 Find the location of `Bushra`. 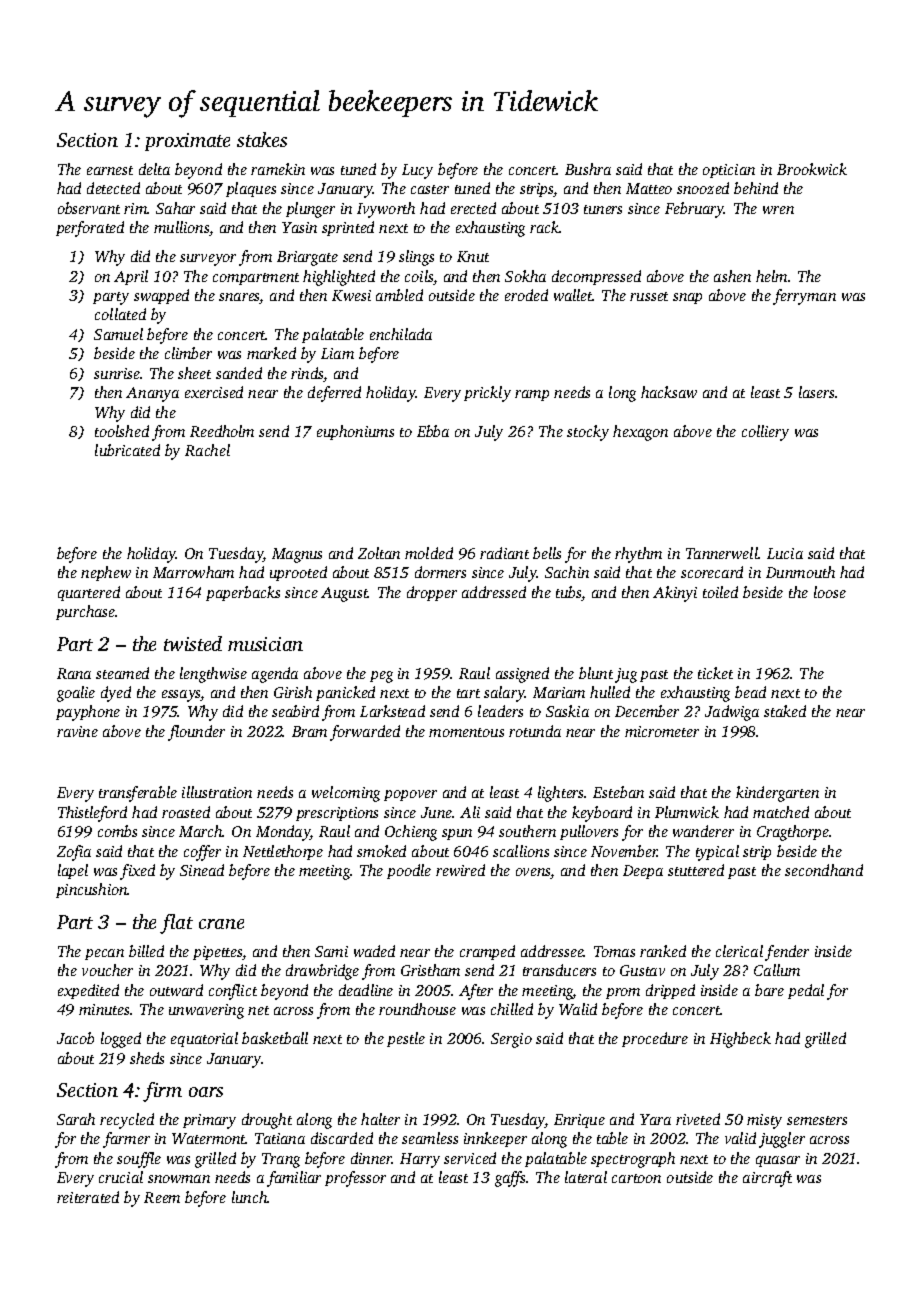

Bushra is located at coordinates (588, 169).
